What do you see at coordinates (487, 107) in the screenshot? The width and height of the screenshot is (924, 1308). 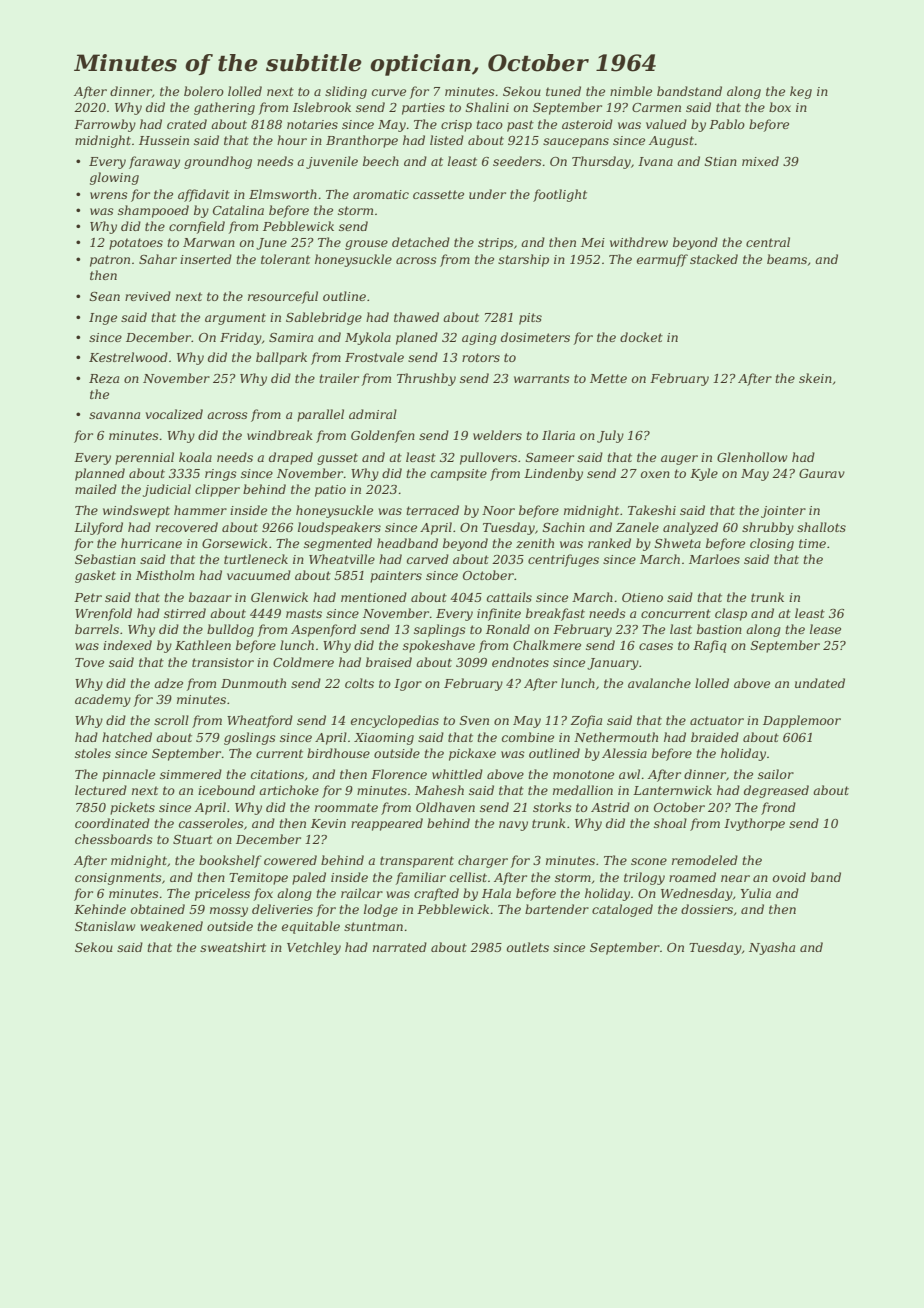 I see `Shalini` at bounding box center [487, 107].
